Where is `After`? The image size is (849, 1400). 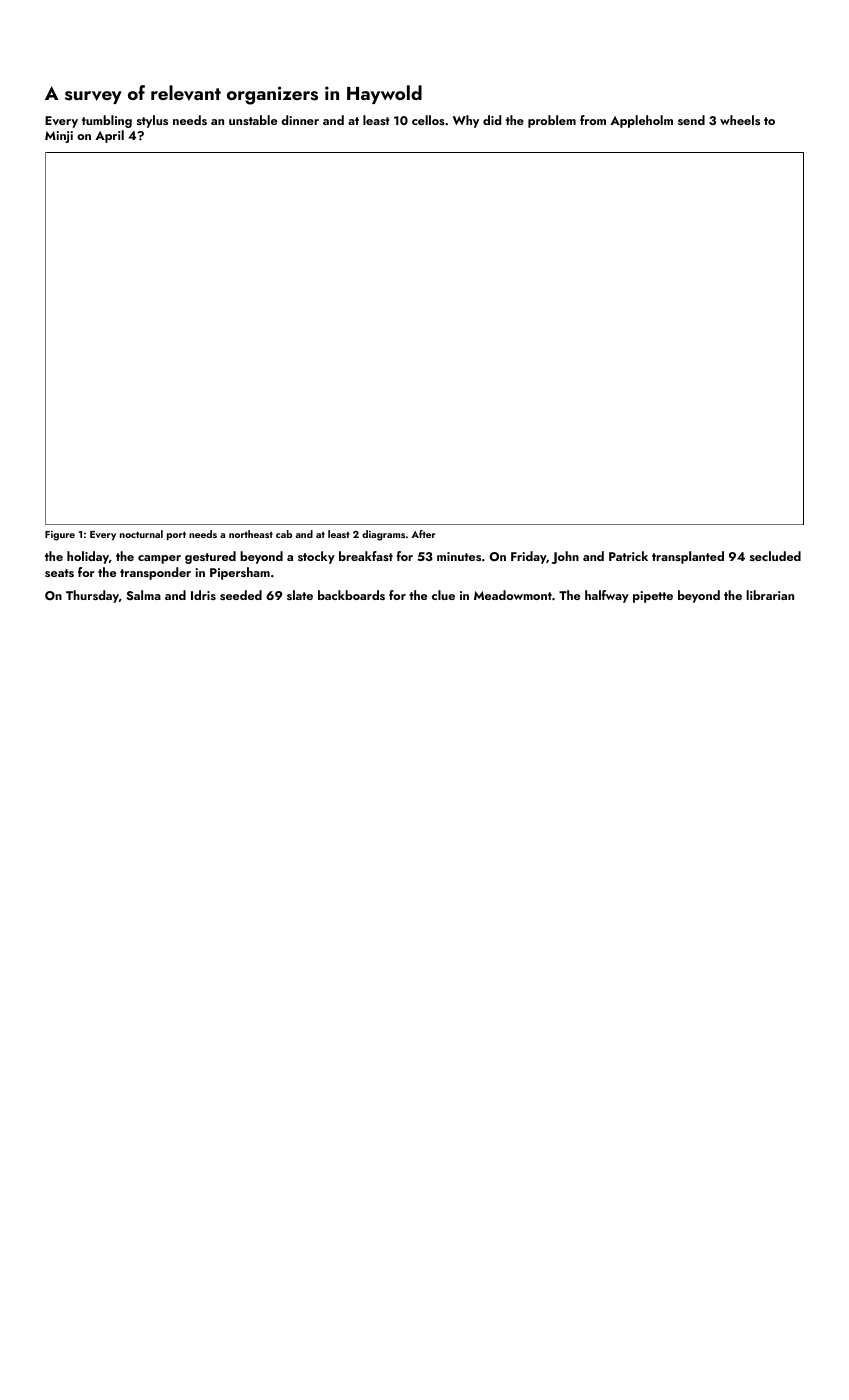 After is located at coordinates (423, 534).
